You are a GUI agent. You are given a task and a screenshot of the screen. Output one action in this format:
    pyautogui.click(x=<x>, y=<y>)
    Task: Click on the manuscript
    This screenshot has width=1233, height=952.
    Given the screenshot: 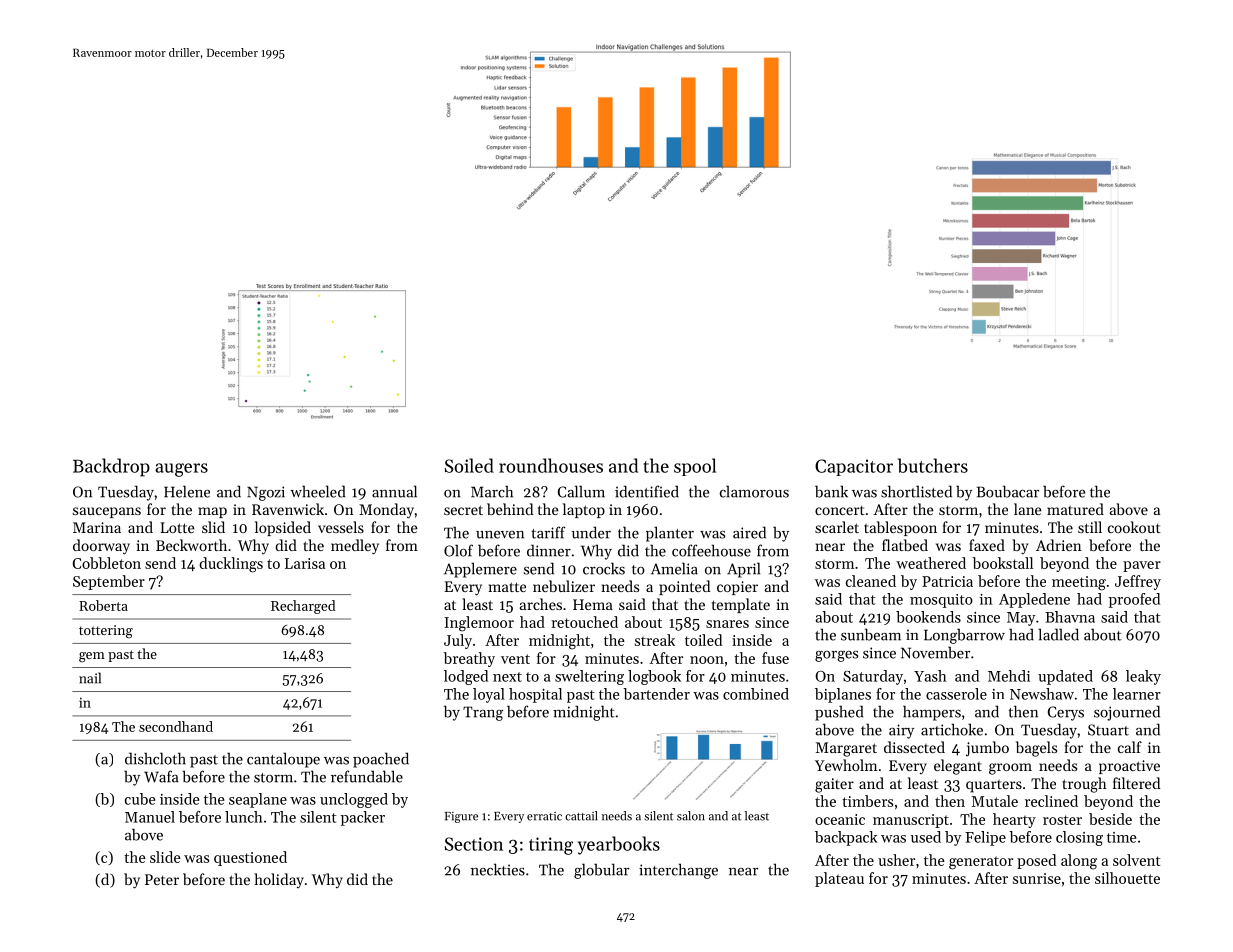 What is the action you would take?
    pyautogui.click(x=911, y=821)
